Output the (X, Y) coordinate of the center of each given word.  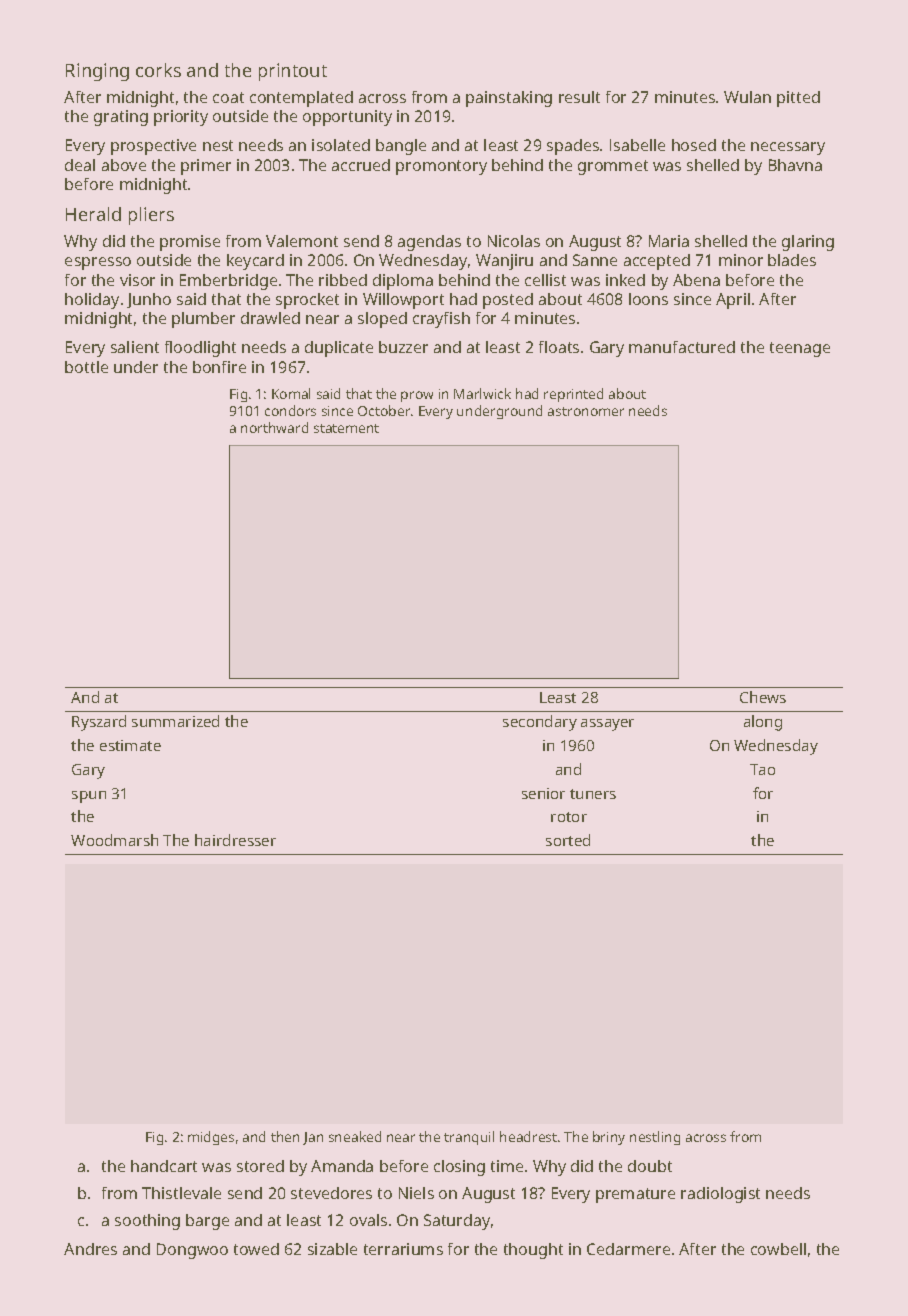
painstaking (509, 99)
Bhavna (795, 165)
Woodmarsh (114, 840)
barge (207, 1222)
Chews (763, 697)
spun (89, 797)
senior (543, 793)
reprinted (573, 395)
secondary (540, 723)
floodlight (200, 349)
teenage (800, 349)
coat (228, 97)
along (763, 723)
